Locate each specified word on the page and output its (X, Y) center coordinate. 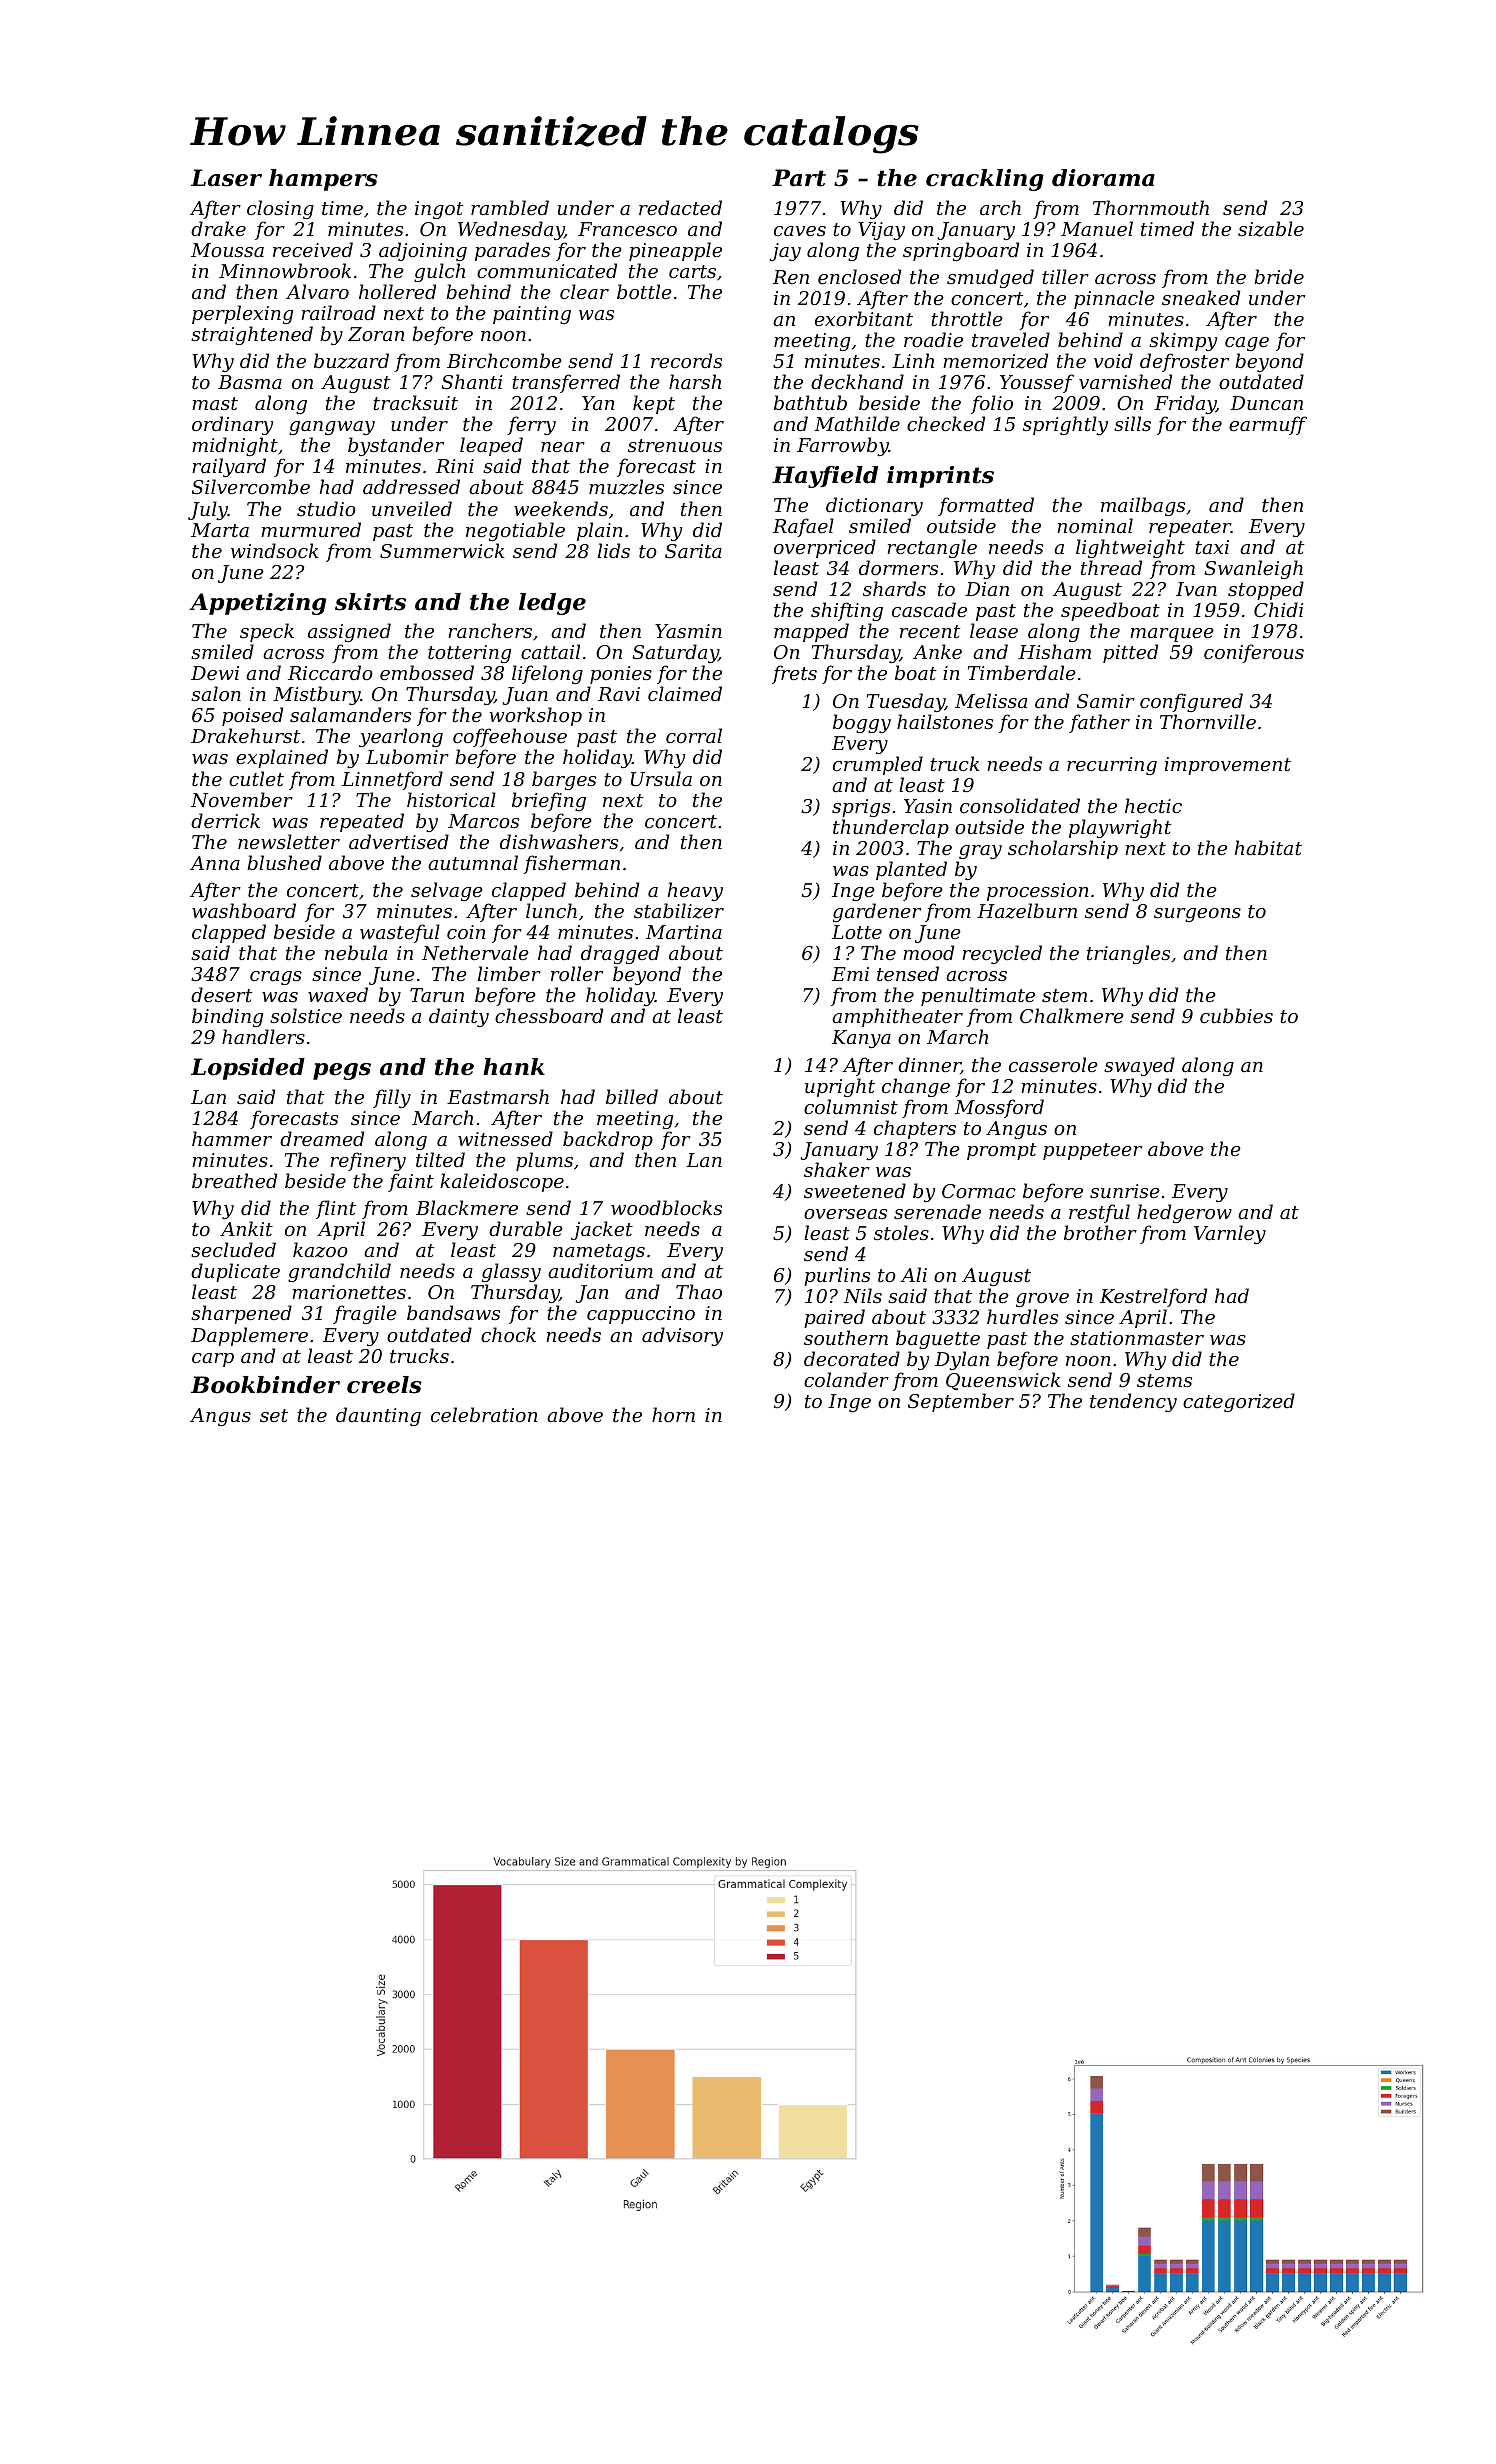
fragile (365, 1314)
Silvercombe (251, 487)
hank (514, 1067)
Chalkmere (1072, 1015)
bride (1279, 276)
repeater (1190, 528)
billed (632, 1096)
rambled (510, 207)
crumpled (878, 765)
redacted (680, 207)
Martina (684, 932)
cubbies (1236, 1015)
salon (216, 693)
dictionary (874, 506)
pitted (1130, 653)
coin (466, 932)
